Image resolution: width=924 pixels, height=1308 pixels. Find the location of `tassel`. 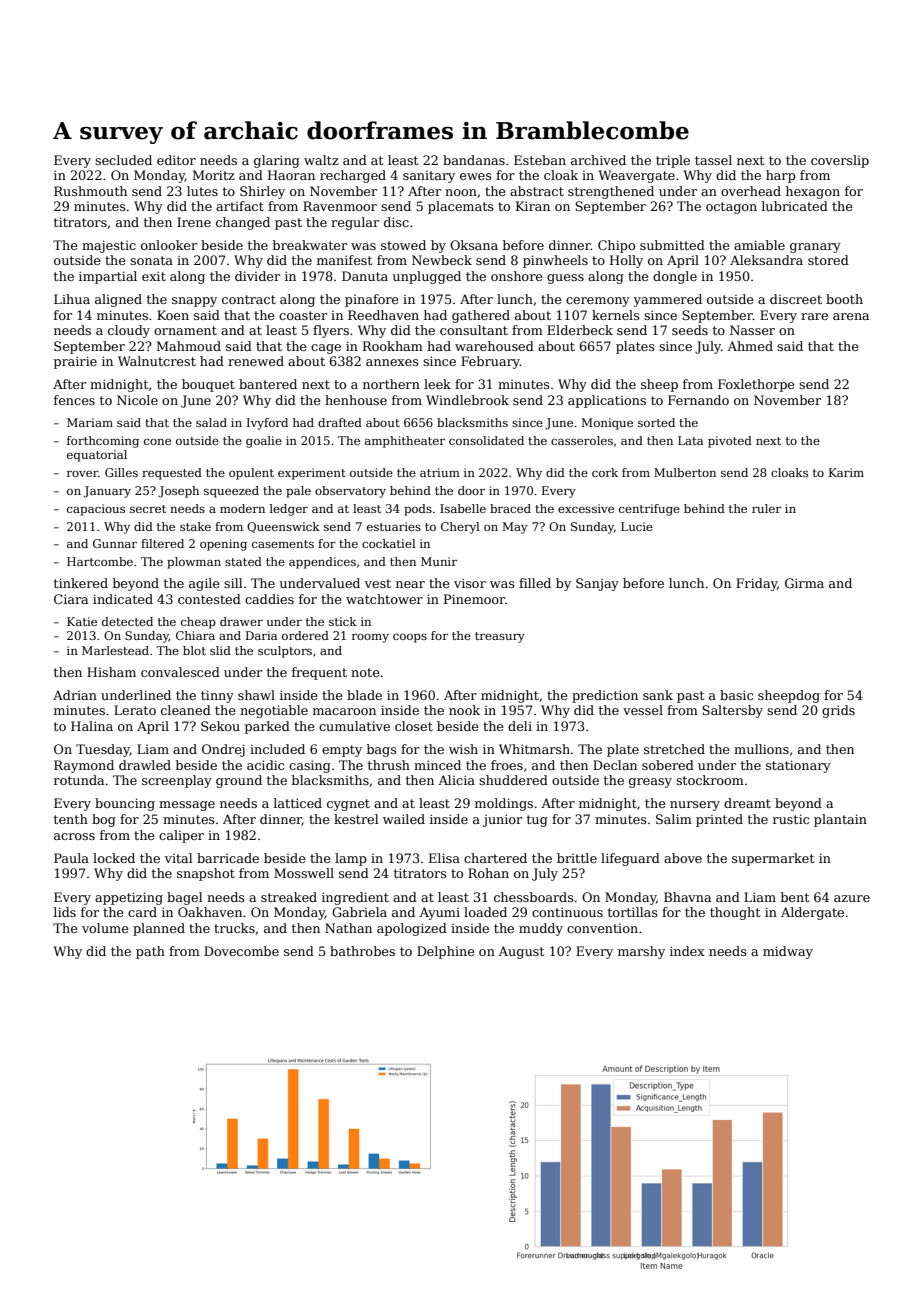

tassel is located at coordinates (713, 160).
